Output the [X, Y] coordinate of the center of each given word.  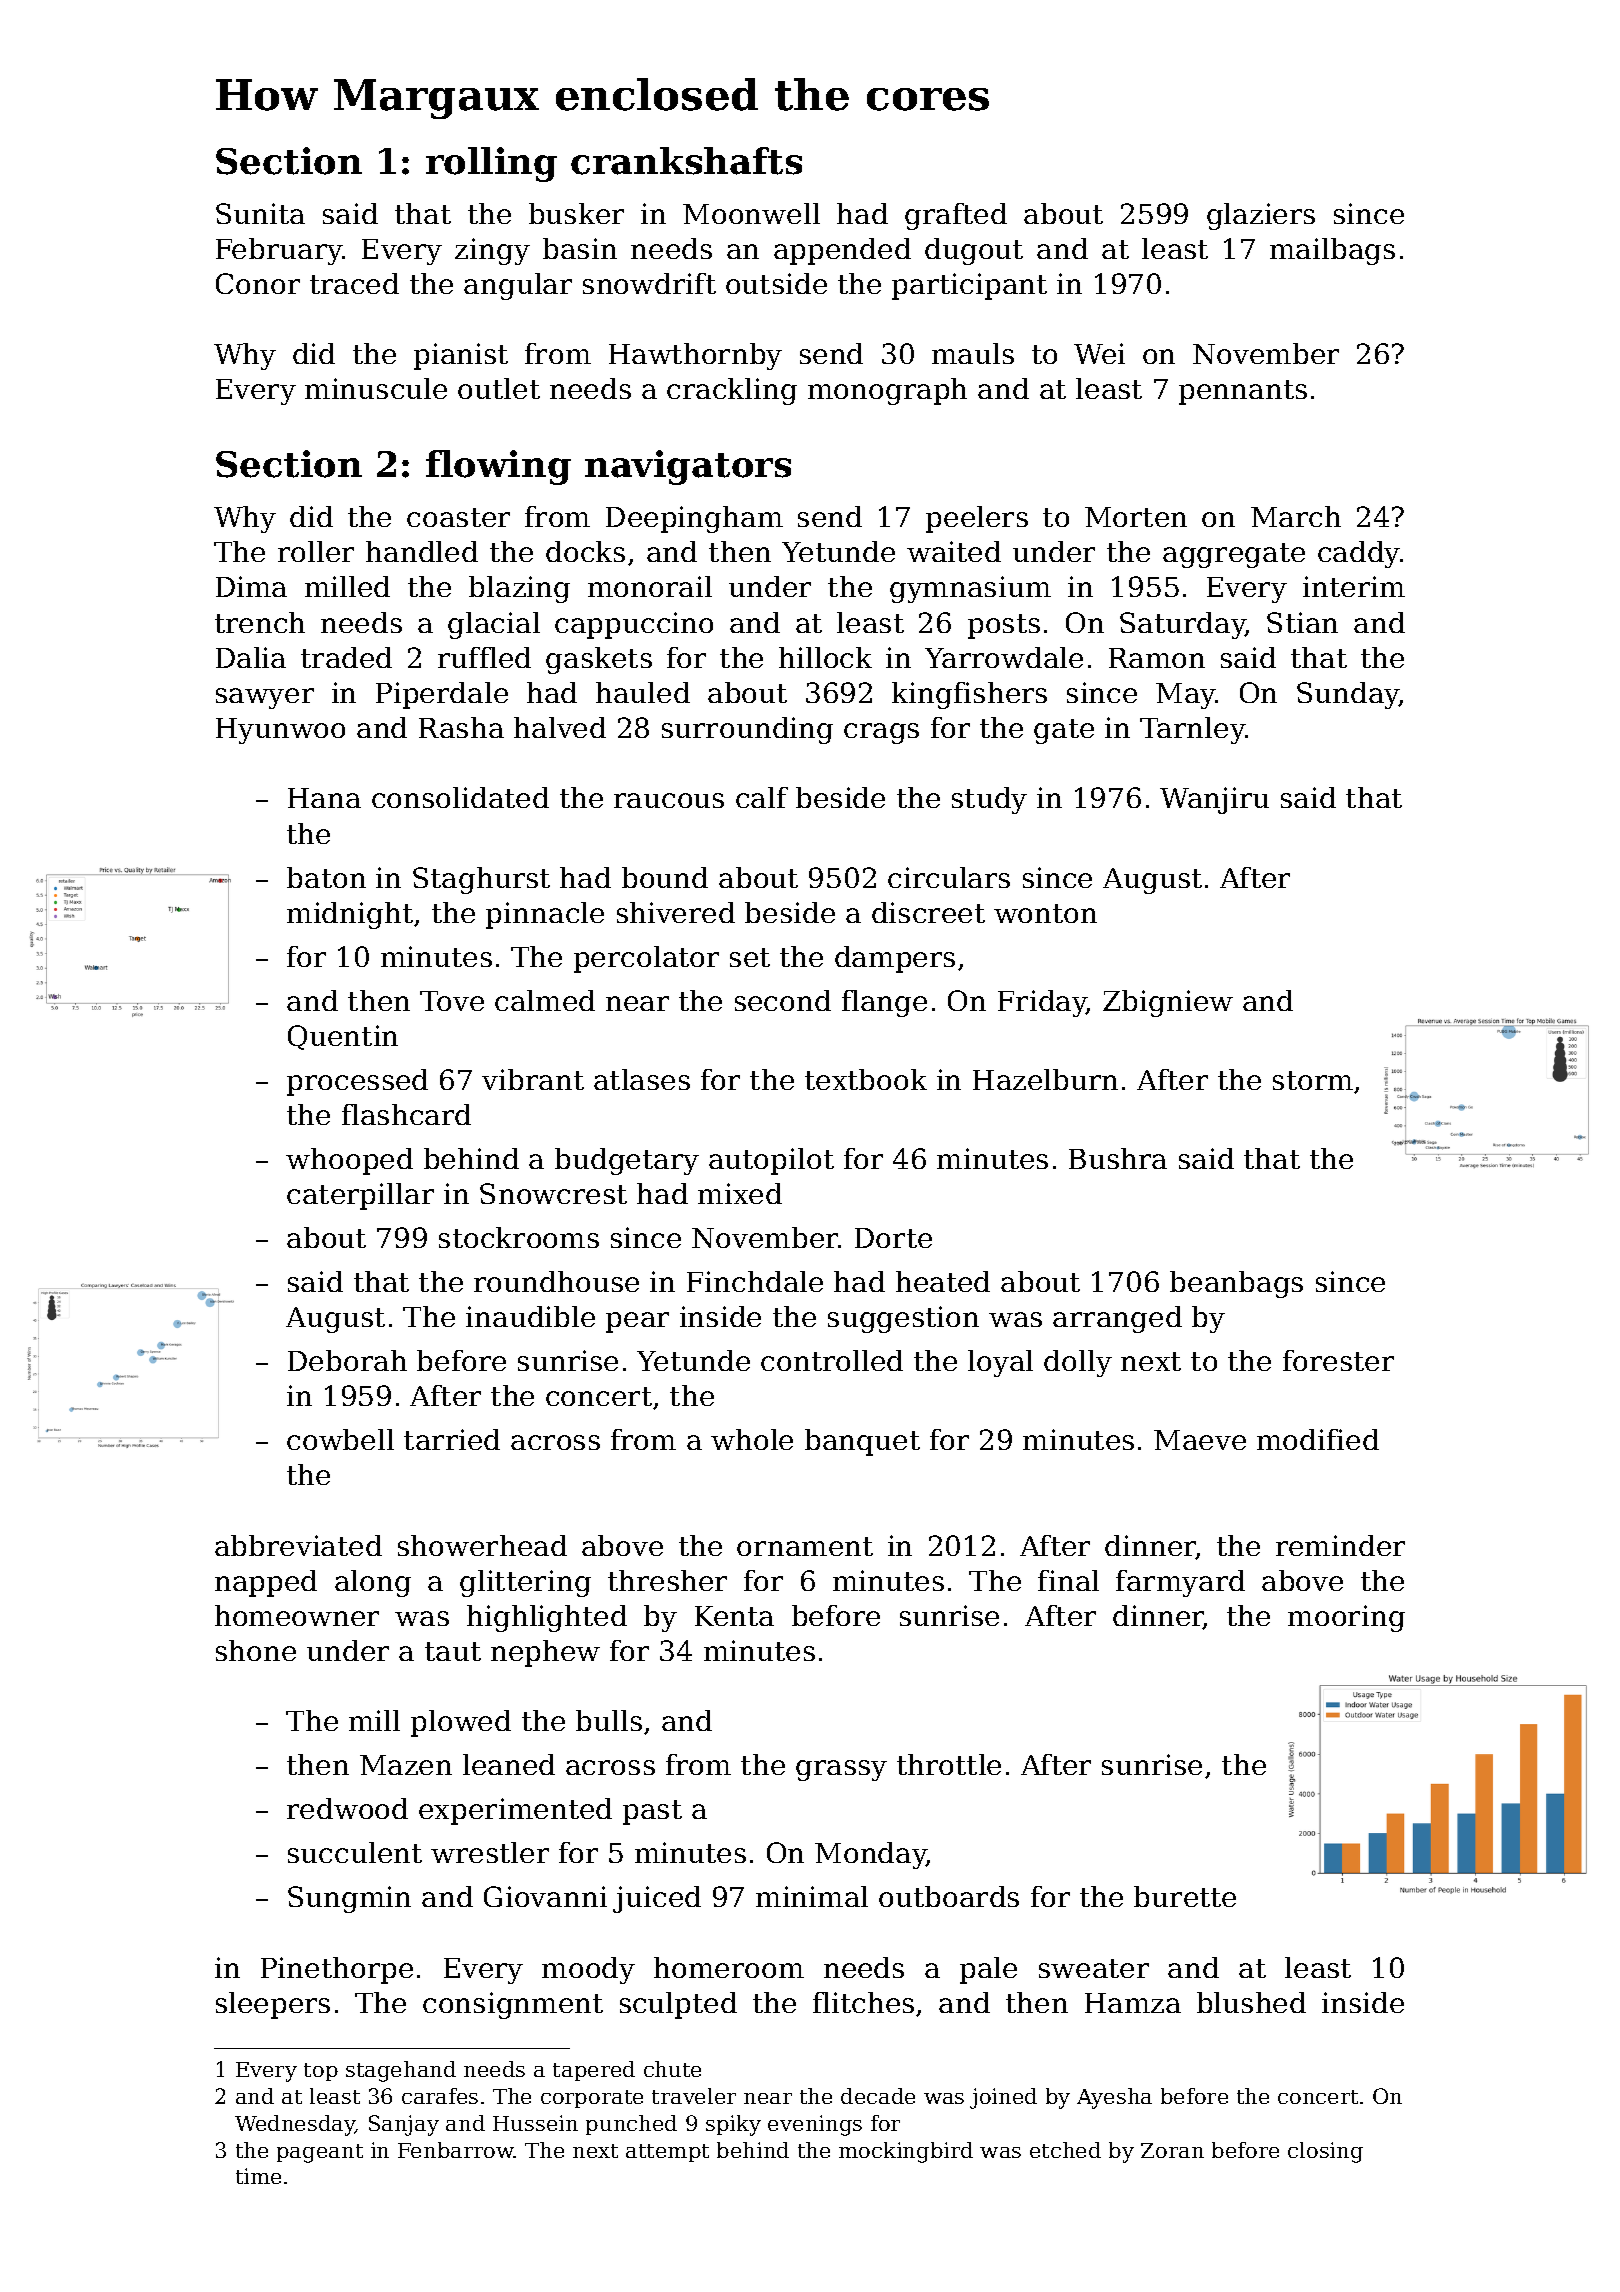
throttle [949, 1764]
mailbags [1332, 251]
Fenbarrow [456, 2150]
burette [1185, 1896]
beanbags [1236, 1284]
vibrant [533, 1079]
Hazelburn [1045, 1079]
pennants [1243, 392]
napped [266, 1583]
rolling [491, 164]
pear [637, 1322]
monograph [887, 391]
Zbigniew [1168, 1003]
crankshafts [686, 161]
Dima [251, 586]
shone [256, 1650]
